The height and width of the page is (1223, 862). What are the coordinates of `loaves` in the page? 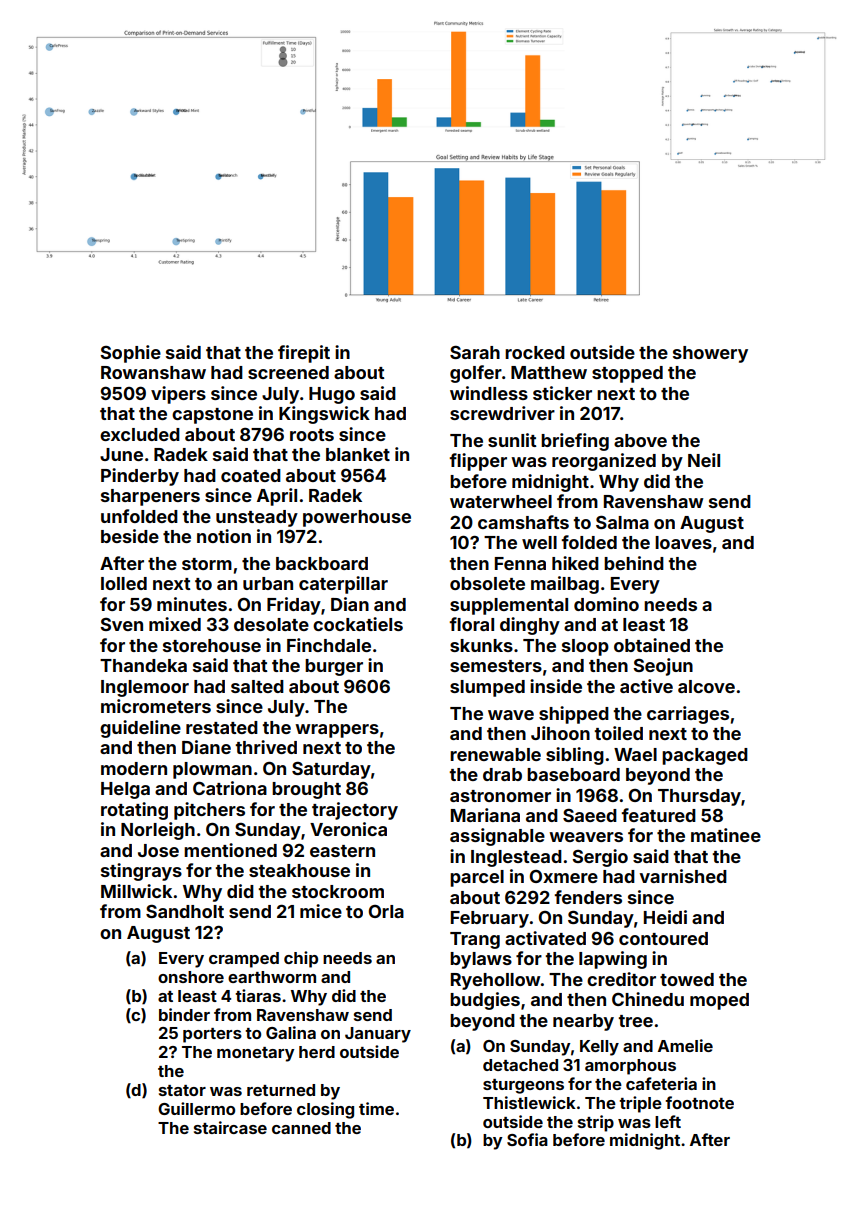 It's located at (683, 542).
